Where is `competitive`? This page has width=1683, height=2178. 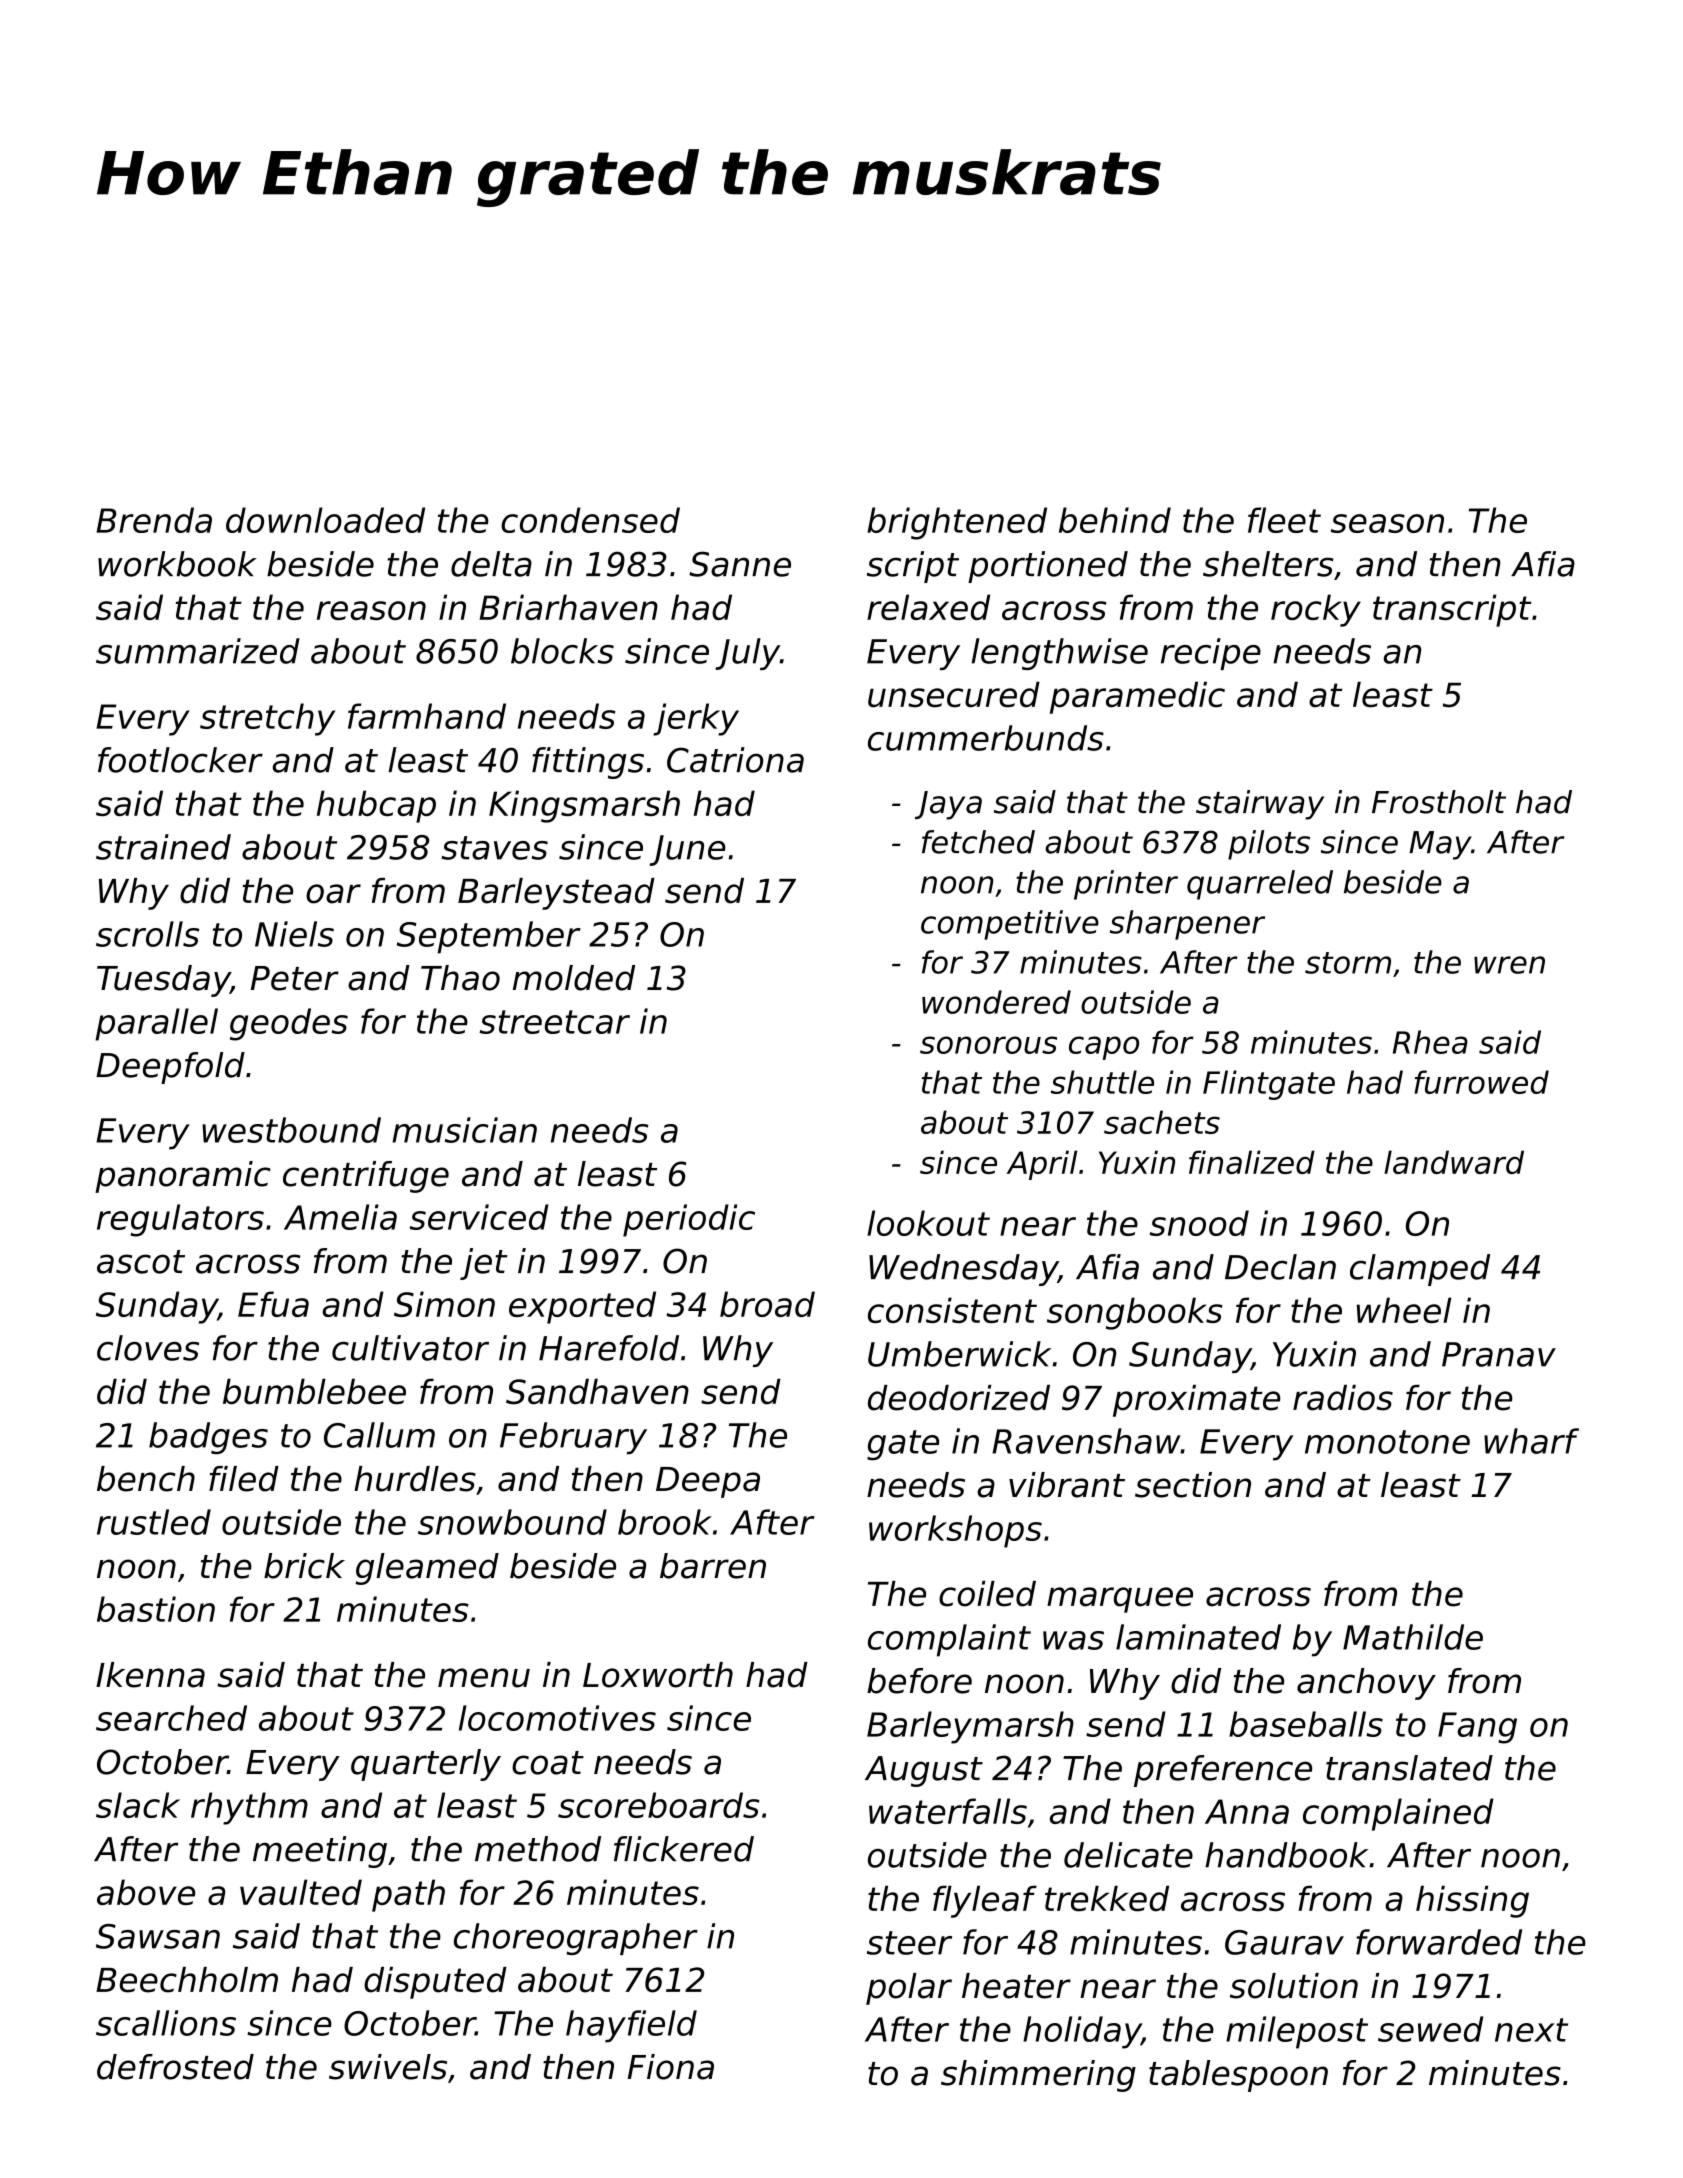 competitive is located at coordinates (1010, 925).
